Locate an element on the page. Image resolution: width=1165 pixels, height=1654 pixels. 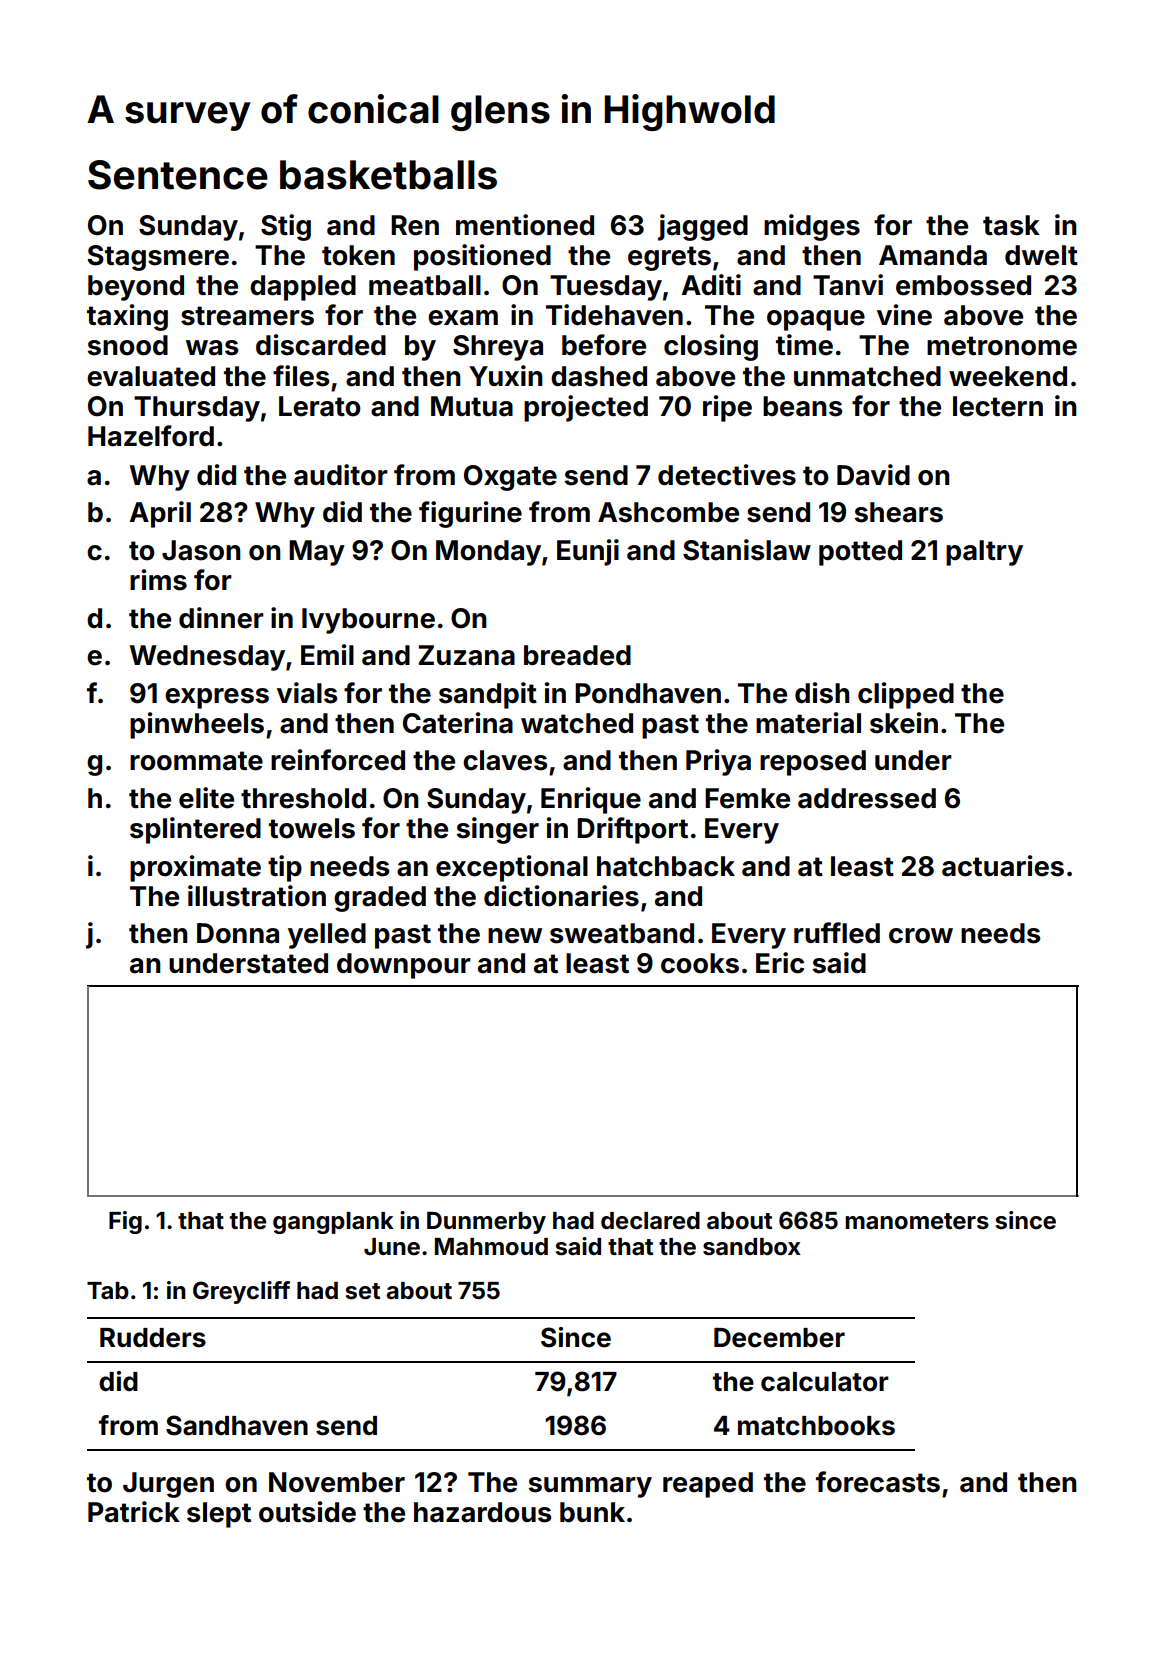
Donna is located at coordinates (238, 933).
